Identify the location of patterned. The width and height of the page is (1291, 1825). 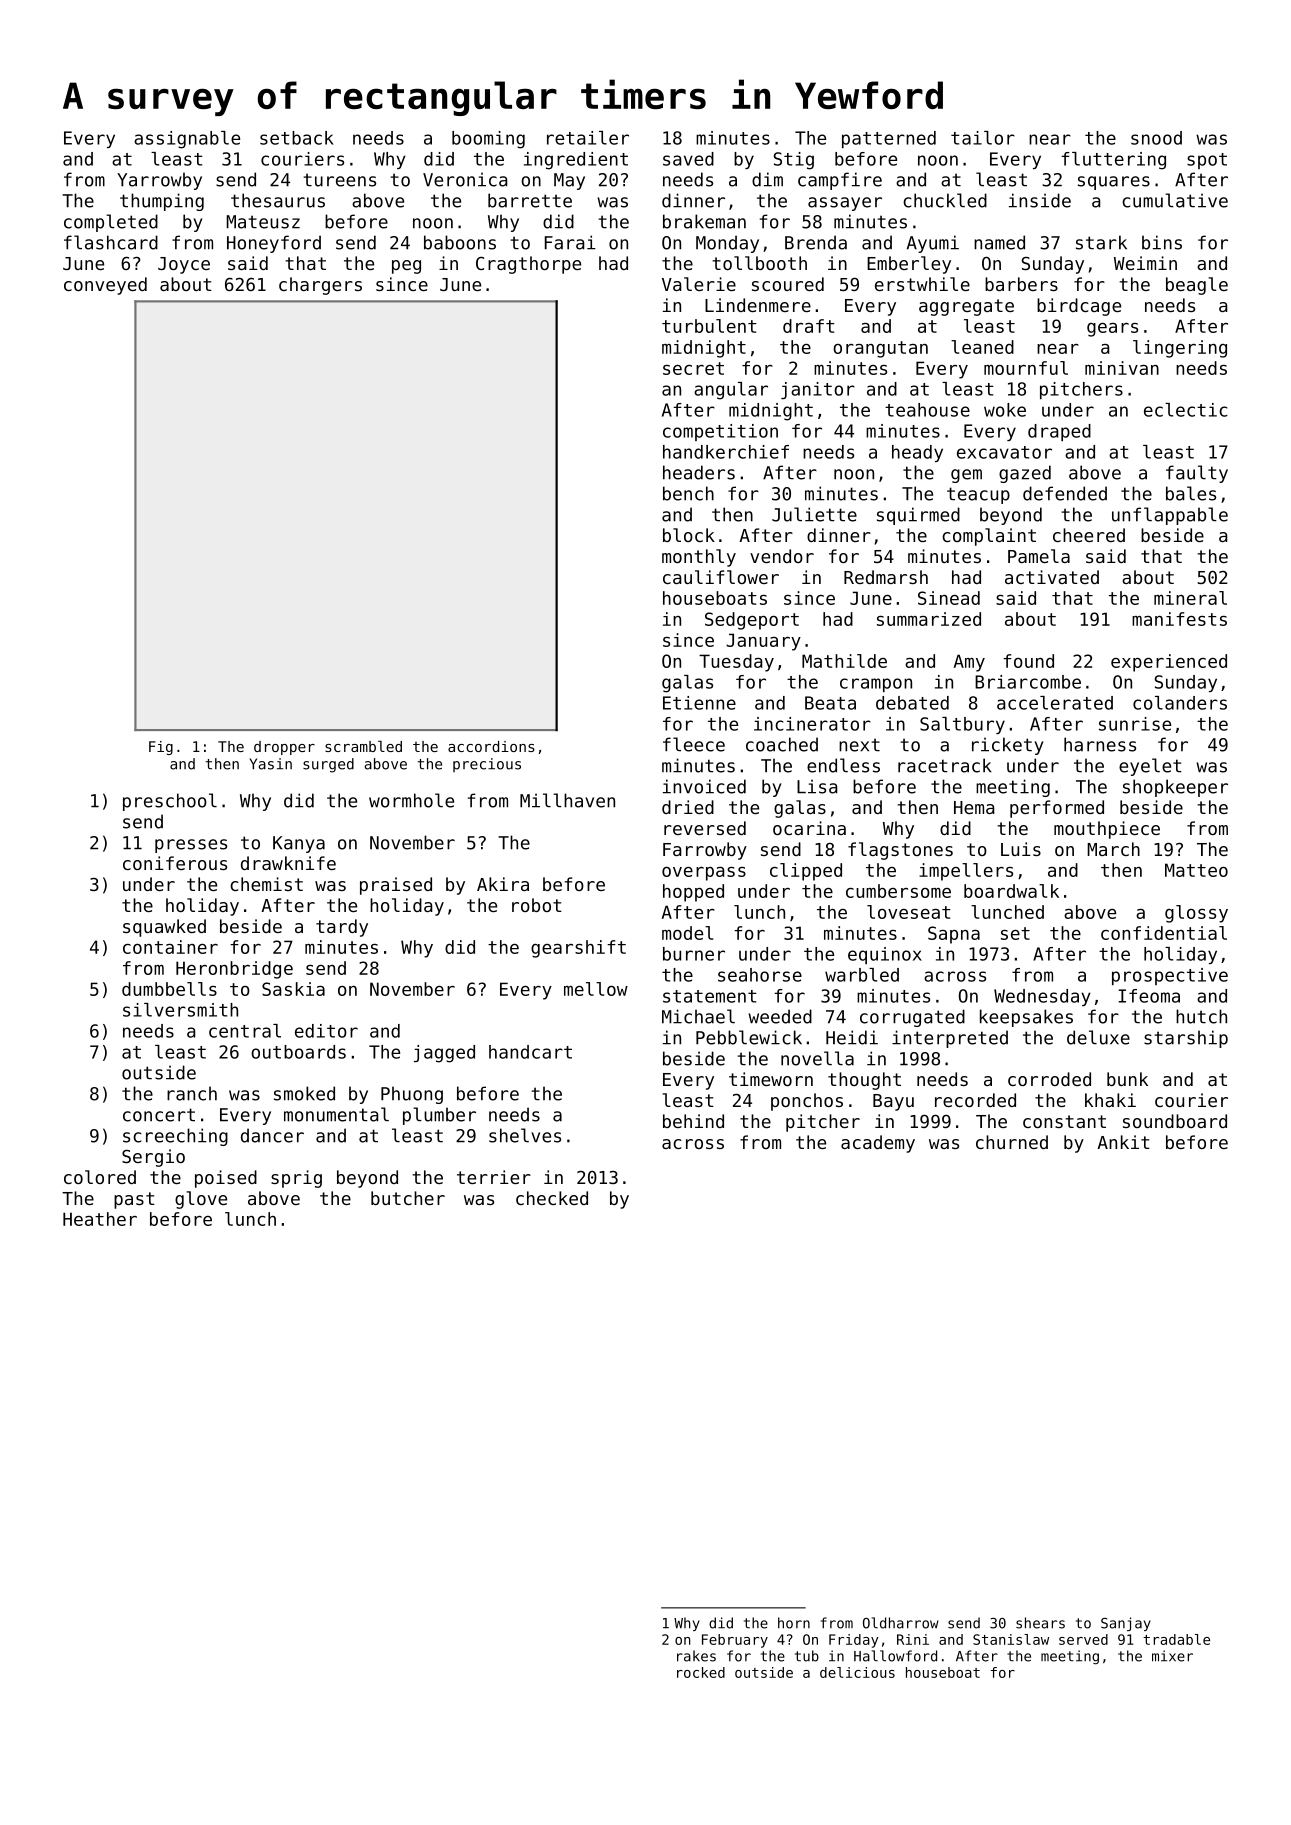
(889, 139).
